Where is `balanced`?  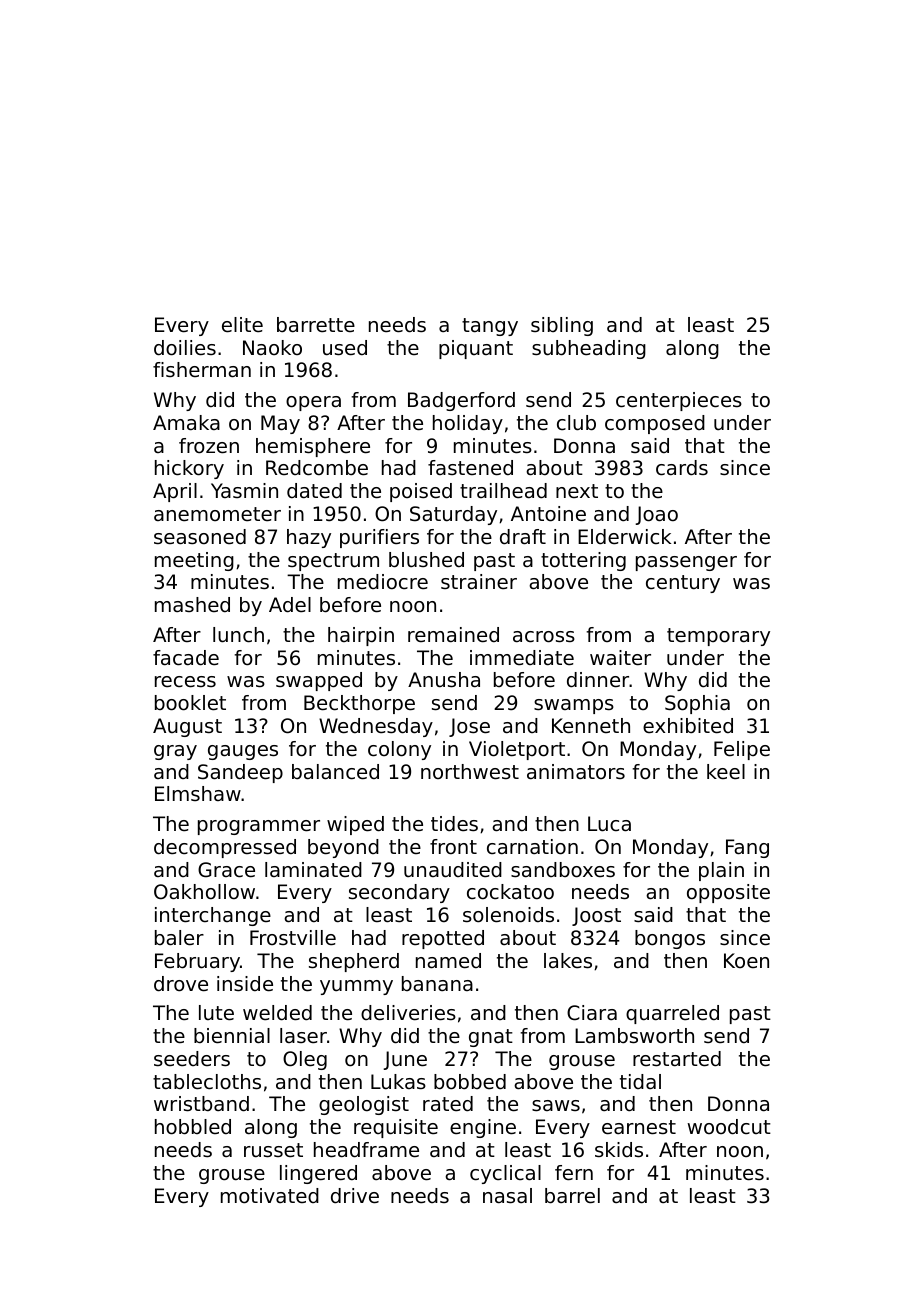
balanced is located at coordinates (335, 772).
